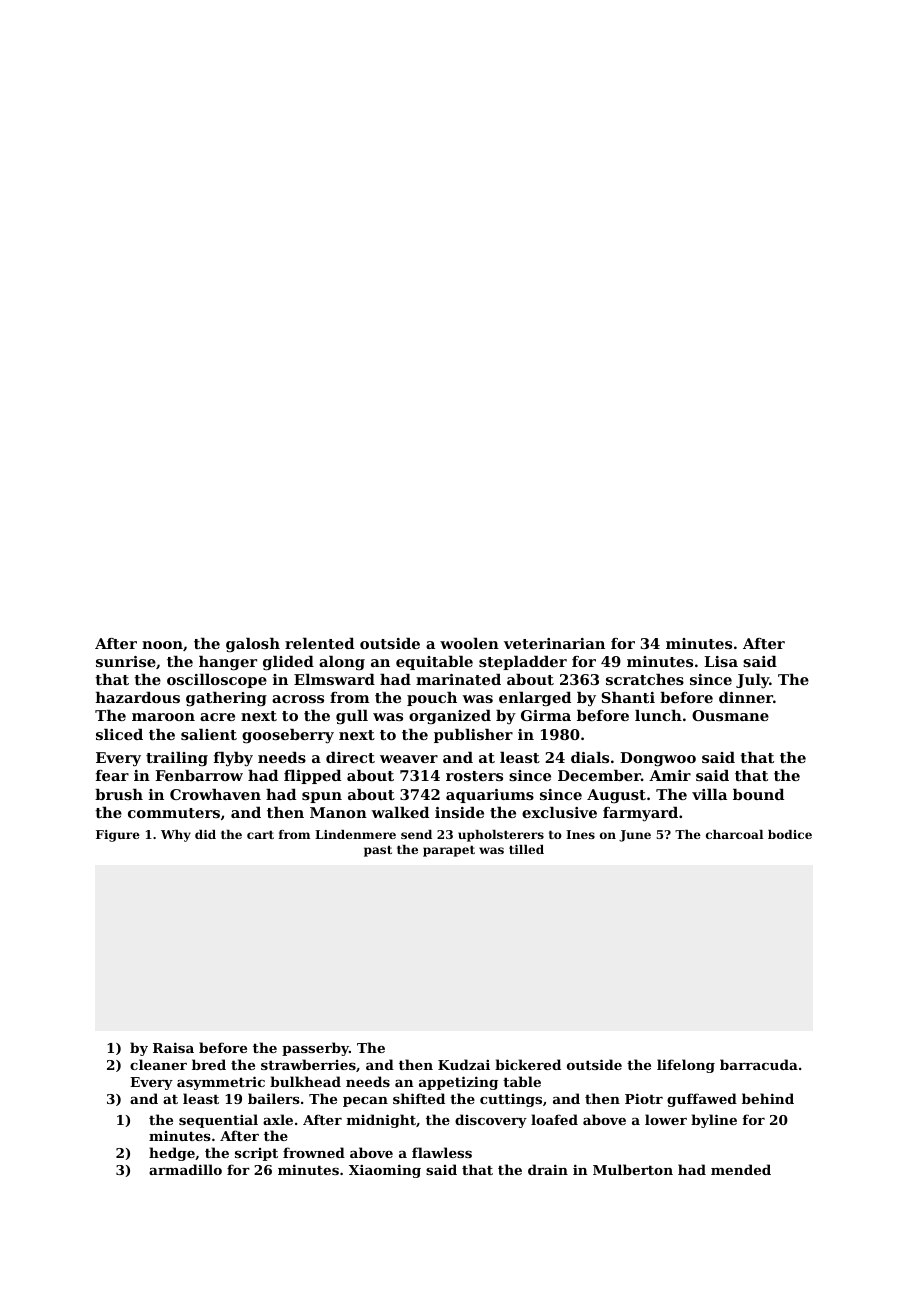 This screenshot has width=908, height=1316. What do you see at coordinates (730, 715) in the screenshot?
I see `Ousmane` at bounding box center [730, 715].
